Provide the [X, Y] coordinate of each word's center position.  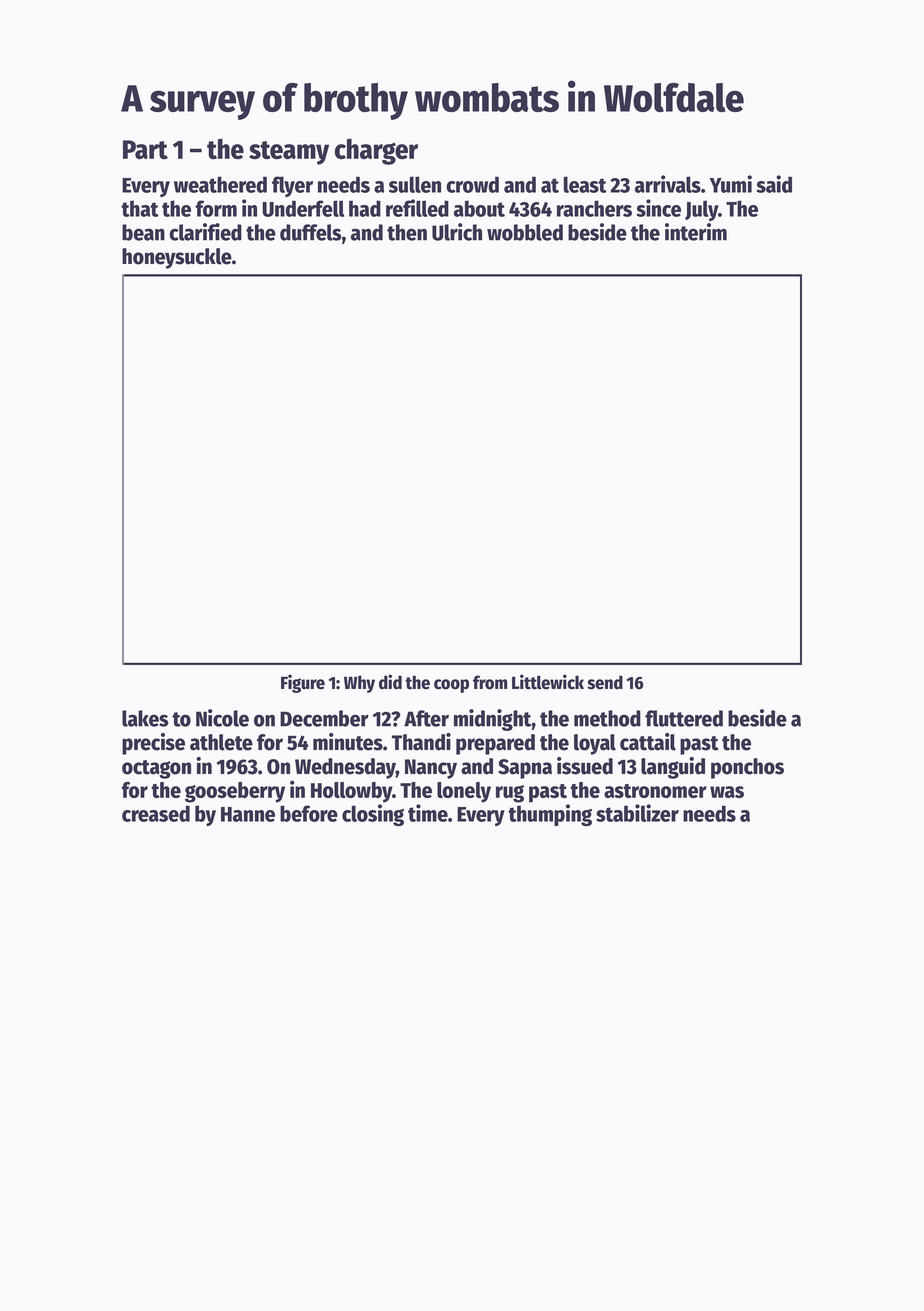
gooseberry [235, 792]
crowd [472, 184]
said [774, 184]
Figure [303, 683]
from [490, 682]
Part [145, 149]
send [605, 682]
